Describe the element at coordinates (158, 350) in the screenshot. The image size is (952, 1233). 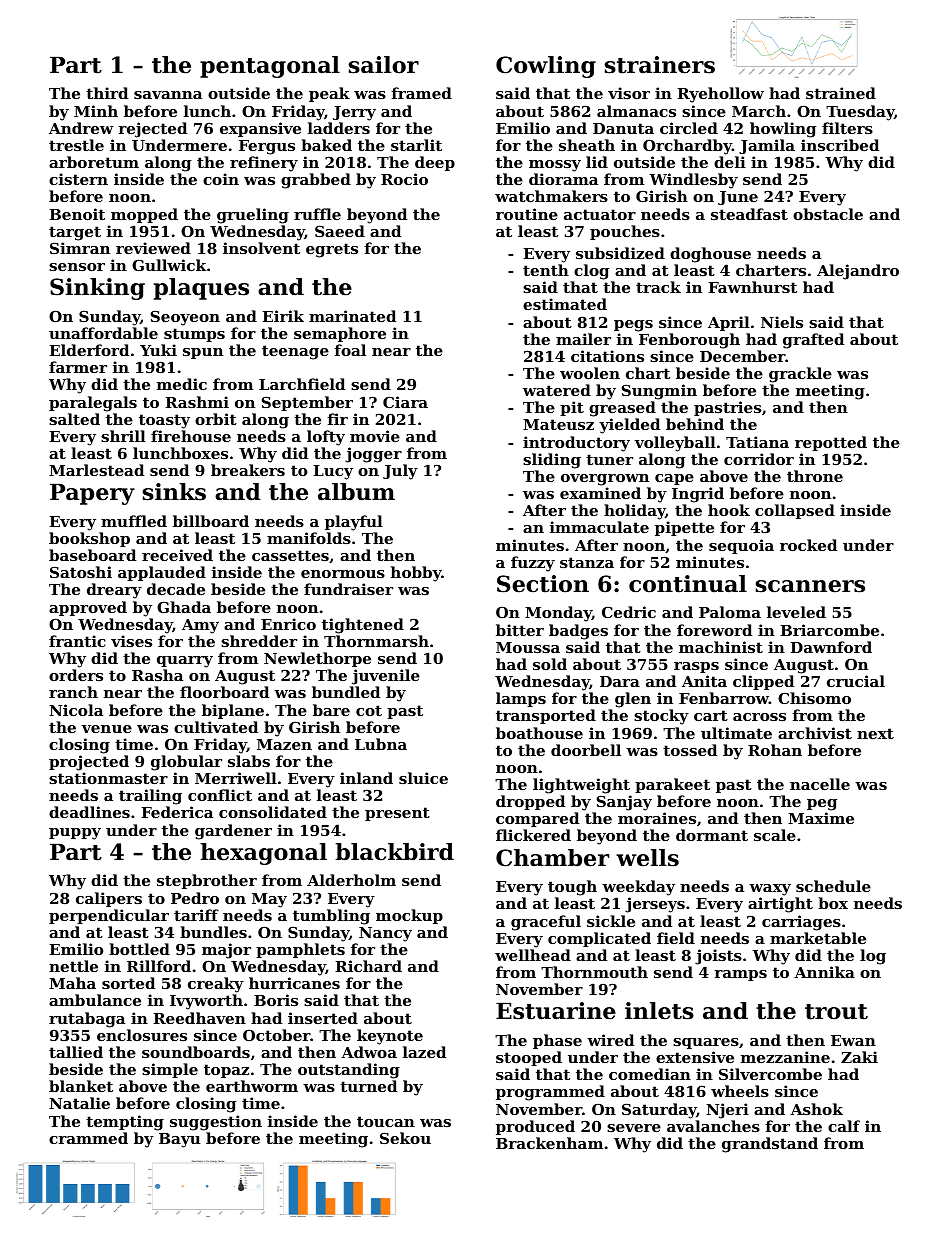
I see `Yuki` at that location.
